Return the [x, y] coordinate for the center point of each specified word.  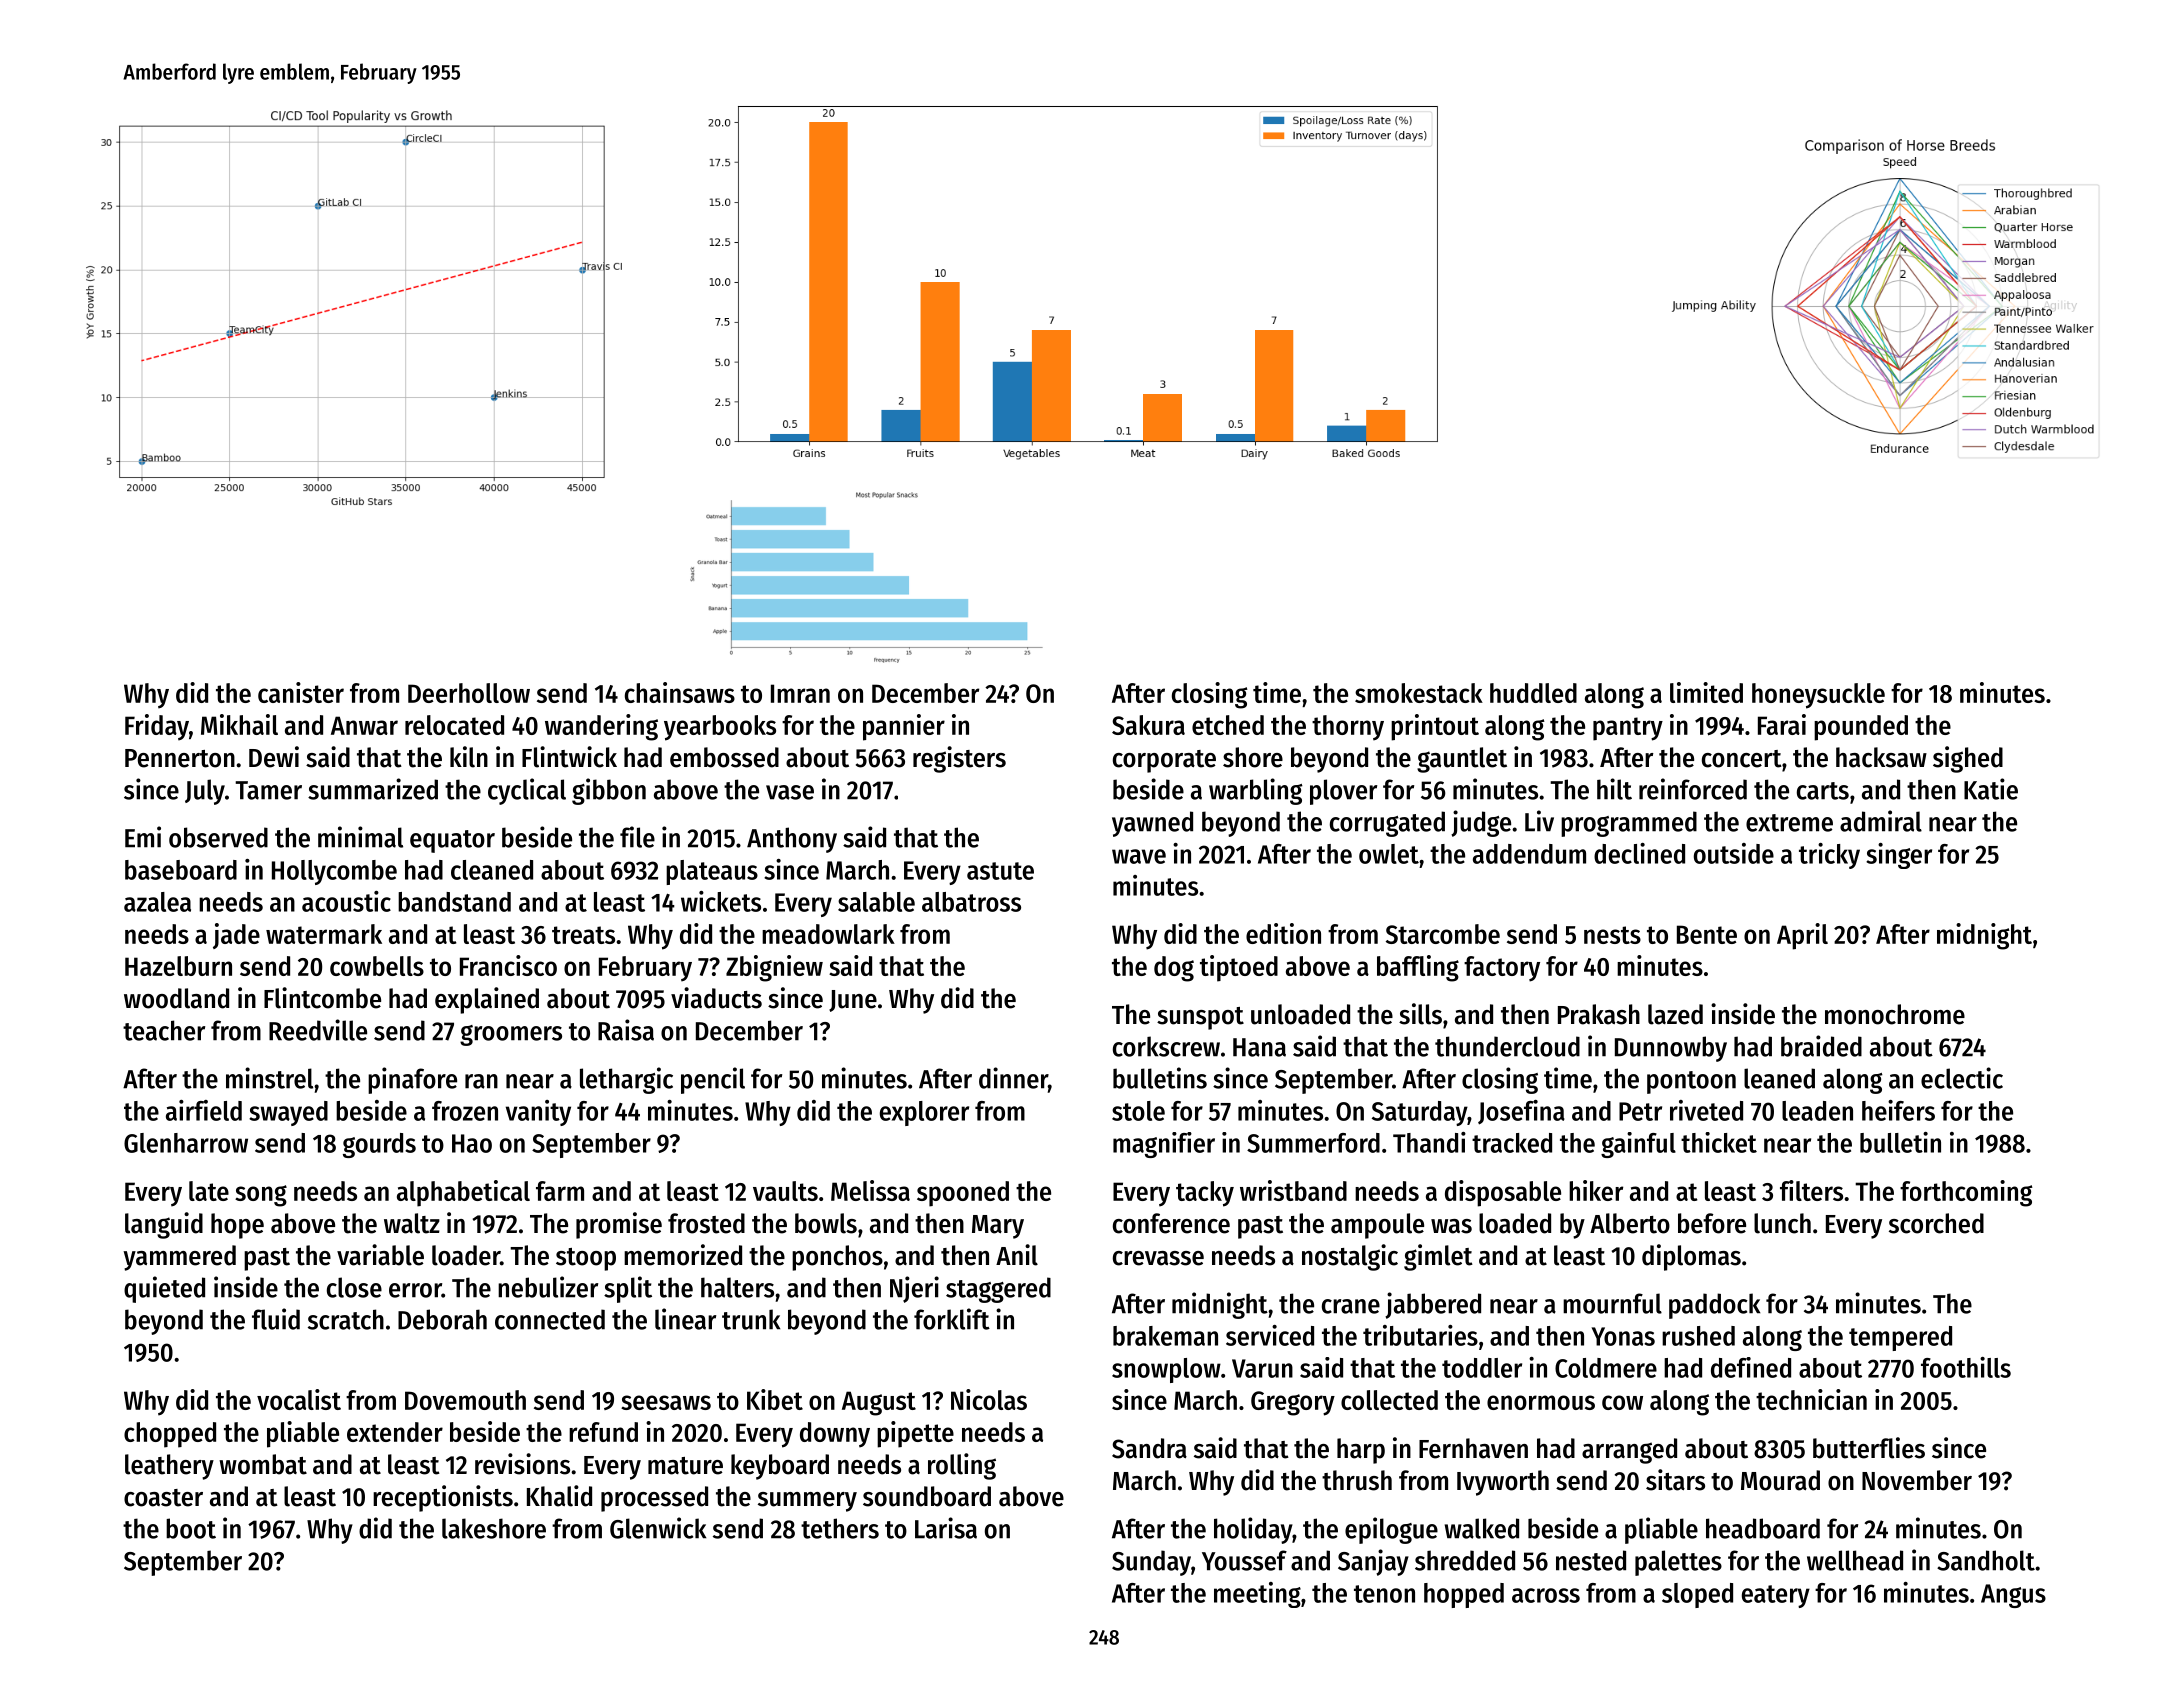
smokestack [1419, 693]
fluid [276, 1319]
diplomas [1691, 1257]
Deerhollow [469, 693]
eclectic [1962, 1078]
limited [1706, 692]
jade [236, 936]
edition [1283, 933]
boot [191, 1528]
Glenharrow [186, 1143]
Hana [1259, 1047]
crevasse [1158, 1258]
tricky [1829, 856]
